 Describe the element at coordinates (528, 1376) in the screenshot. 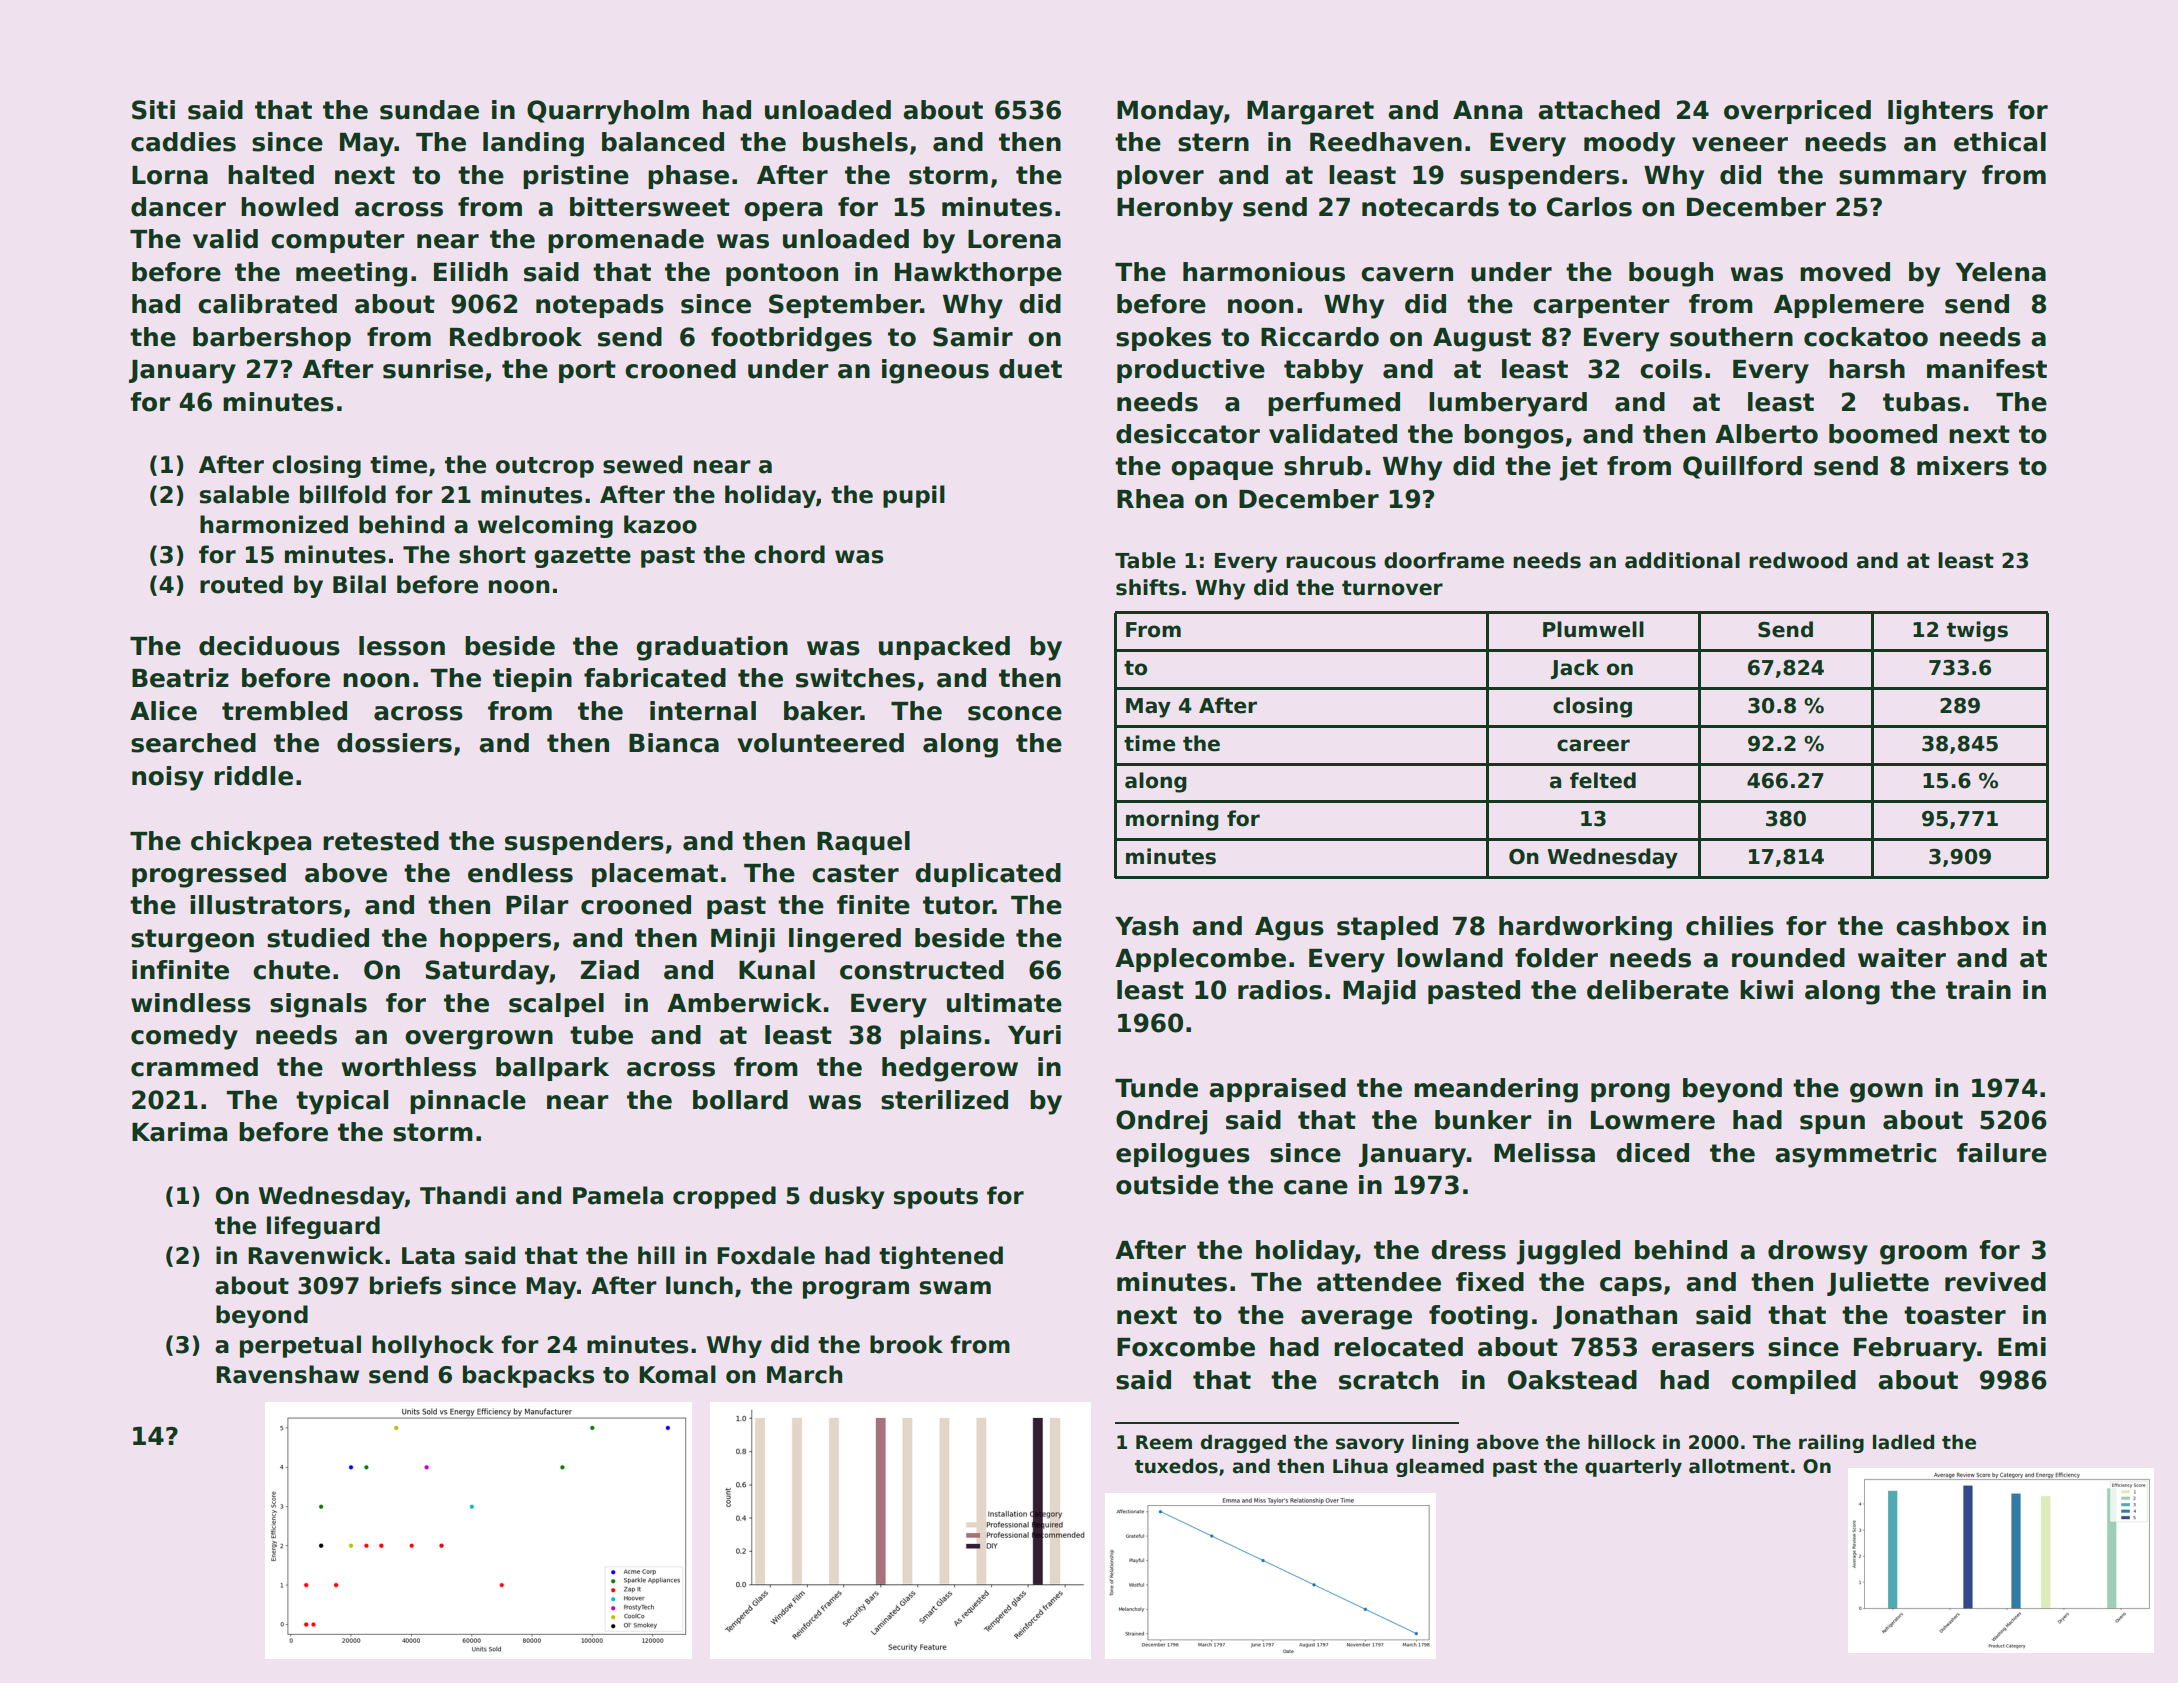

I see `backpacks` at that location.
